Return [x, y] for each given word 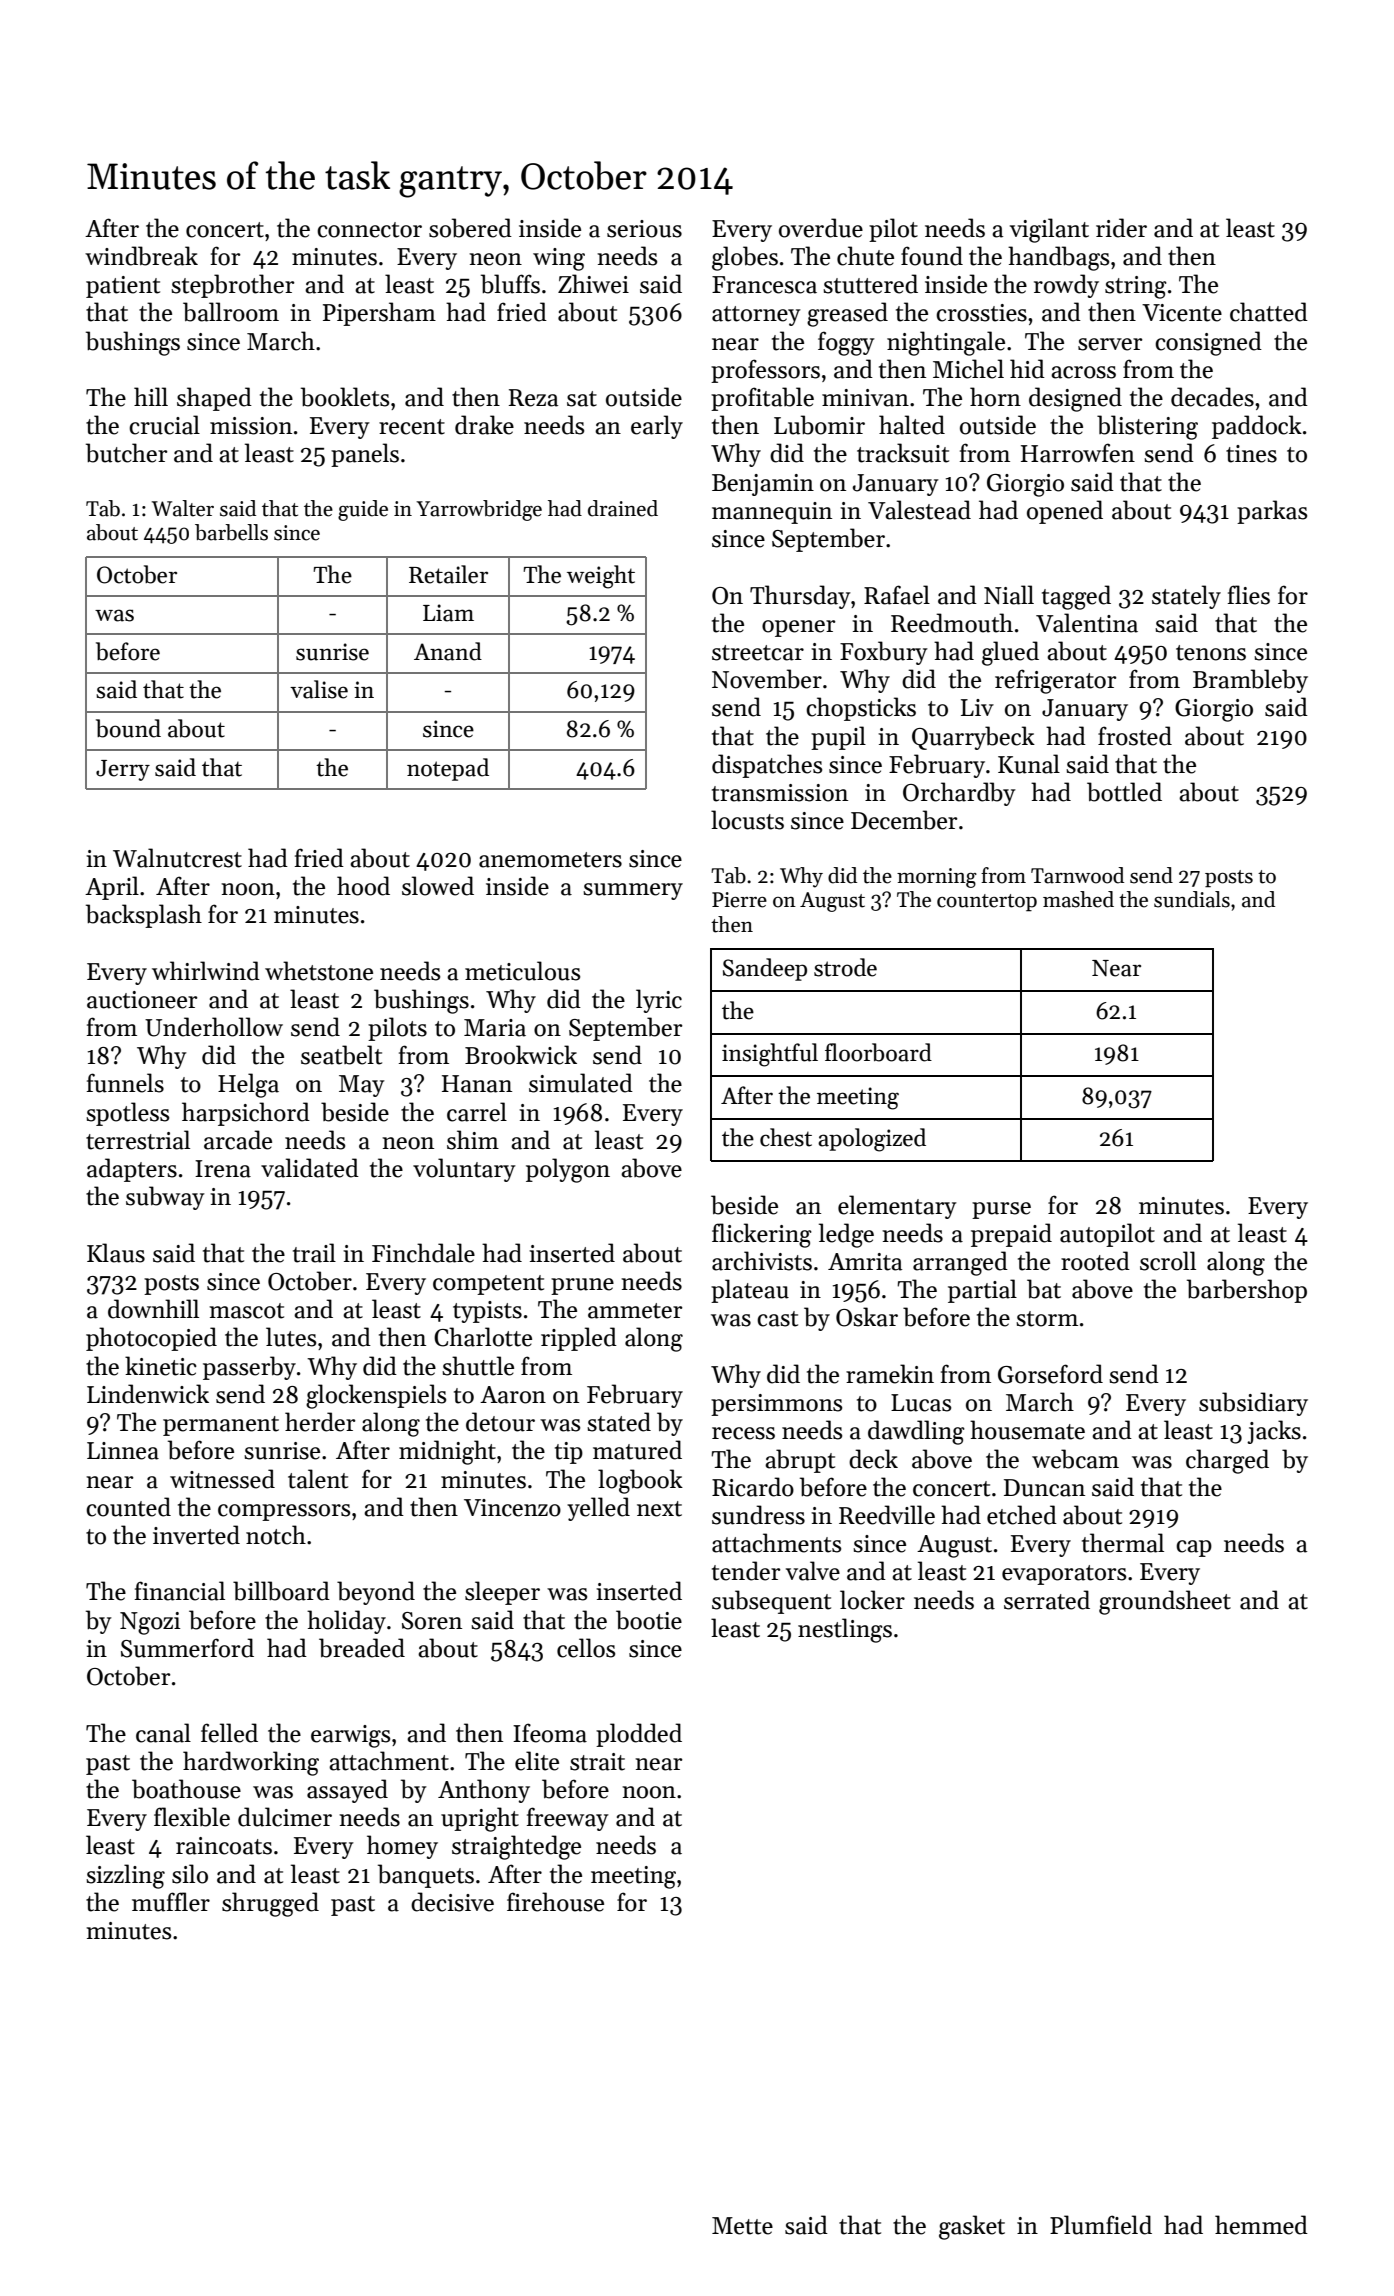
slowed [438, 886]
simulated [581, 1083]
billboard [281, 1591]
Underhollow [214, 1027]
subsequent [771, 1602]
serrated [1047, 1600]
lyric [659, 1001]
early [657, 427]
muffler [171, 1902]
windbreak [141, 256]
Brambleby [1250, 681]
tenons [1211, 653]
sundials [1192, 899]
